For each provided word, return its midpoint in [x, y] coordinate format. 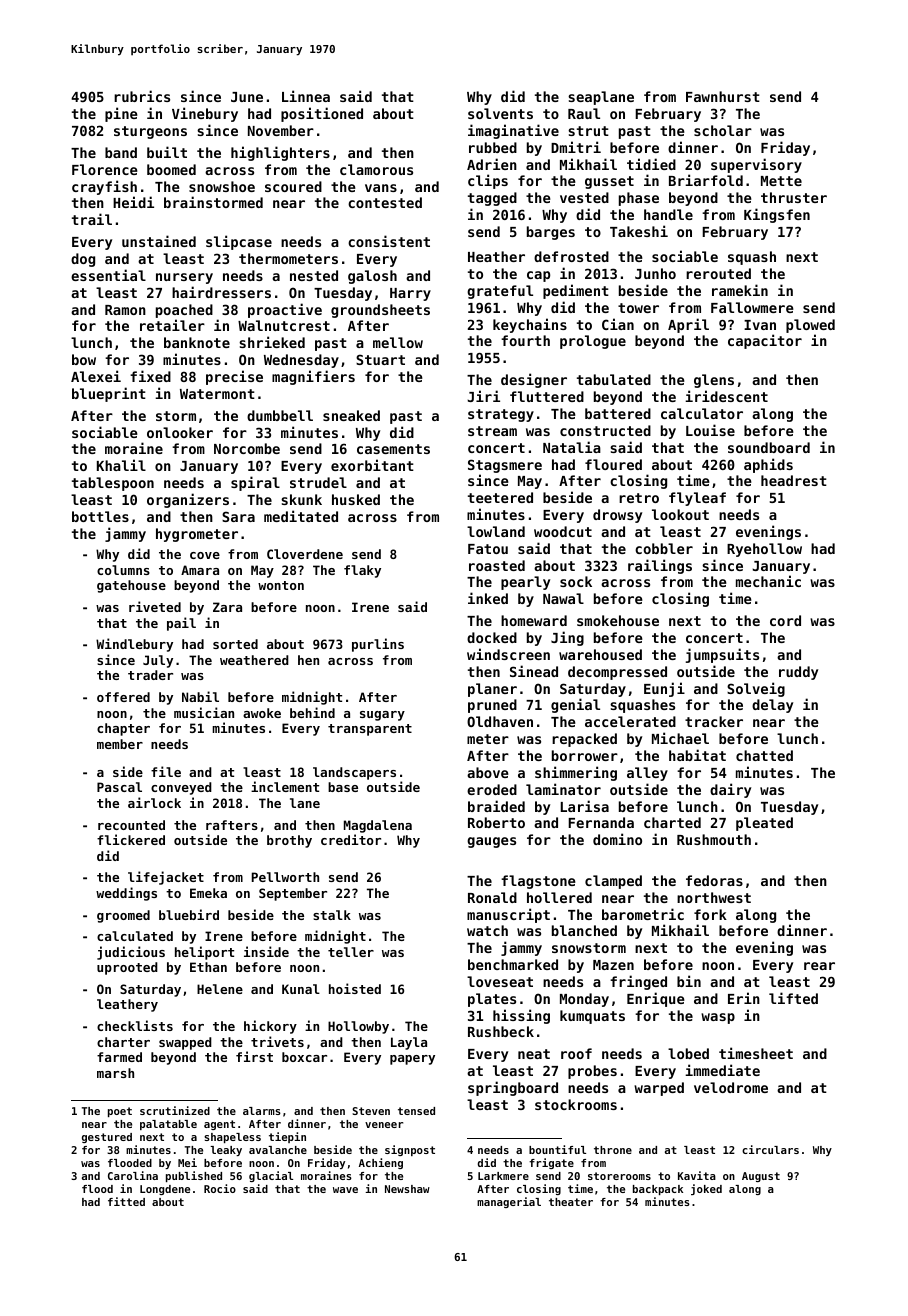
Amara [200, 570]
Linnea [306, 96]
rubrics [142, 96]
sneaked [351, 415]
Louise [710, 430]
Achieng [381, 1163]
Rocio [220, 1188]
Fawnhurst [723, 96]
